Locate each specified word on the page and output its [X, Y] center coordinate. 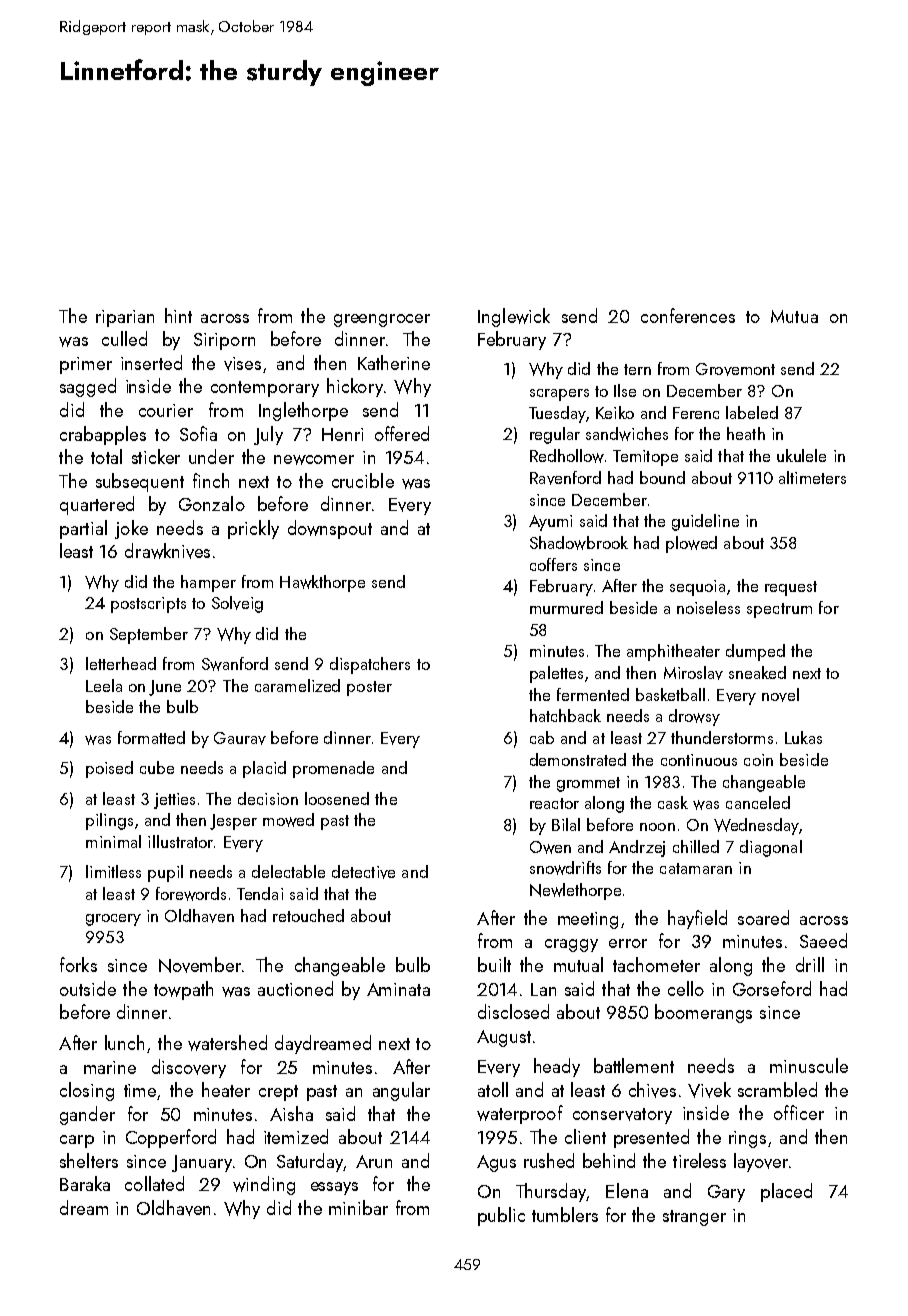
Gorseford [772, 988]
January [202, 1163]
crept [278, 1093]
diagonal [771, 848]
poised [109, 769]
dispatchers [370, 665]
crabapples [103, 435]
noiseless [708, 607]
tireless [699, 1160]
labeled [752, 412]
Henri [342, 434]
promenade [333, 769]
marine [110, 1067]
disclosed [513, 1011]
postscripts [148, 605]
